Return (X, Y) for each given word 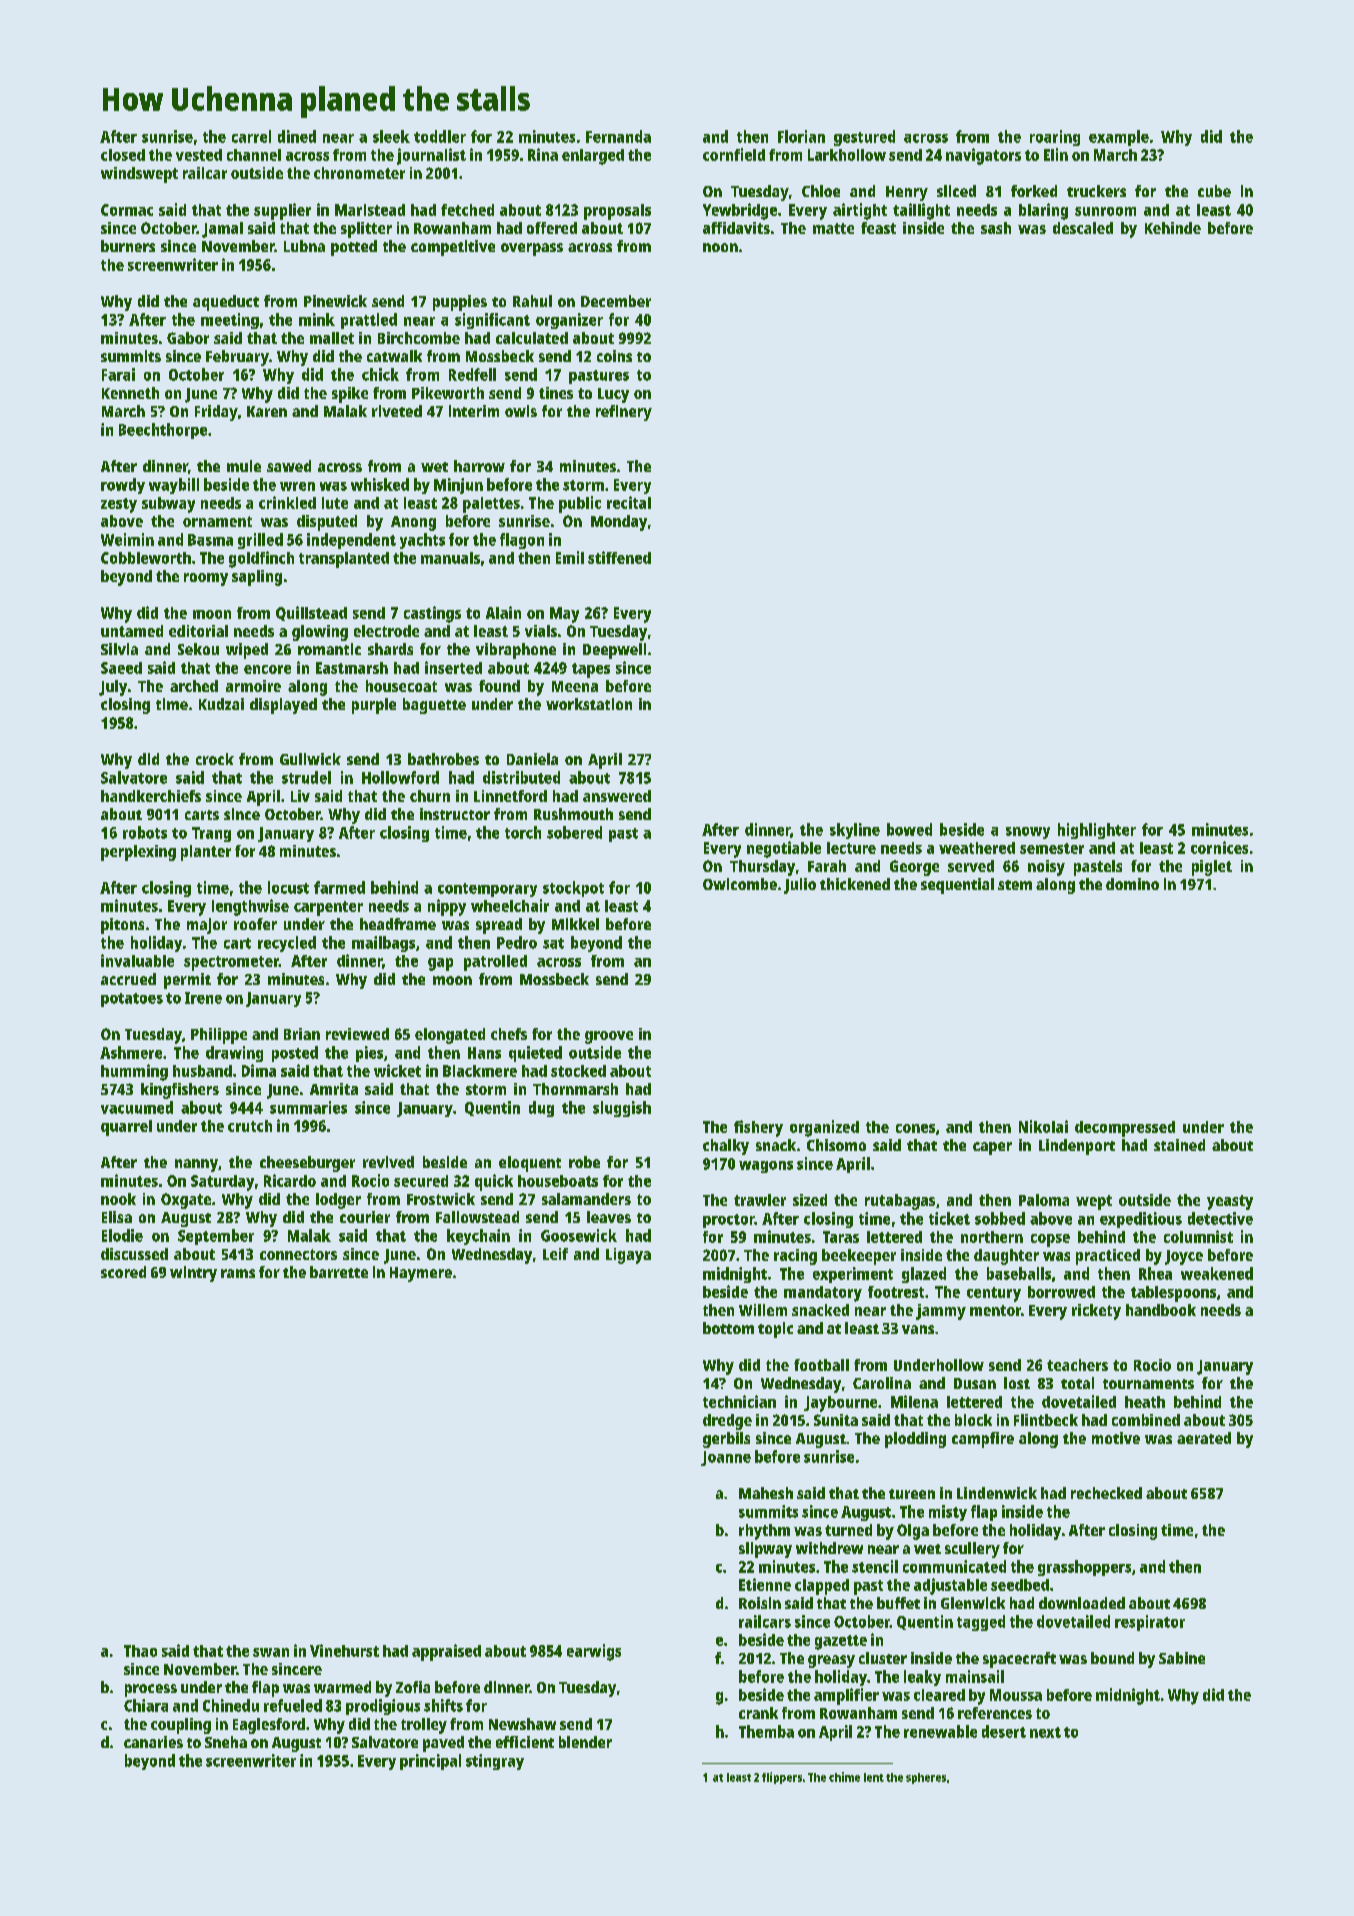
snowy (1028, 833)
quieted (535, 1054)
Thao (140, 1651)
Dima (259, 1070)
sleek (391, 136)
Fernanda (618, 136)
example (1119, 138)
